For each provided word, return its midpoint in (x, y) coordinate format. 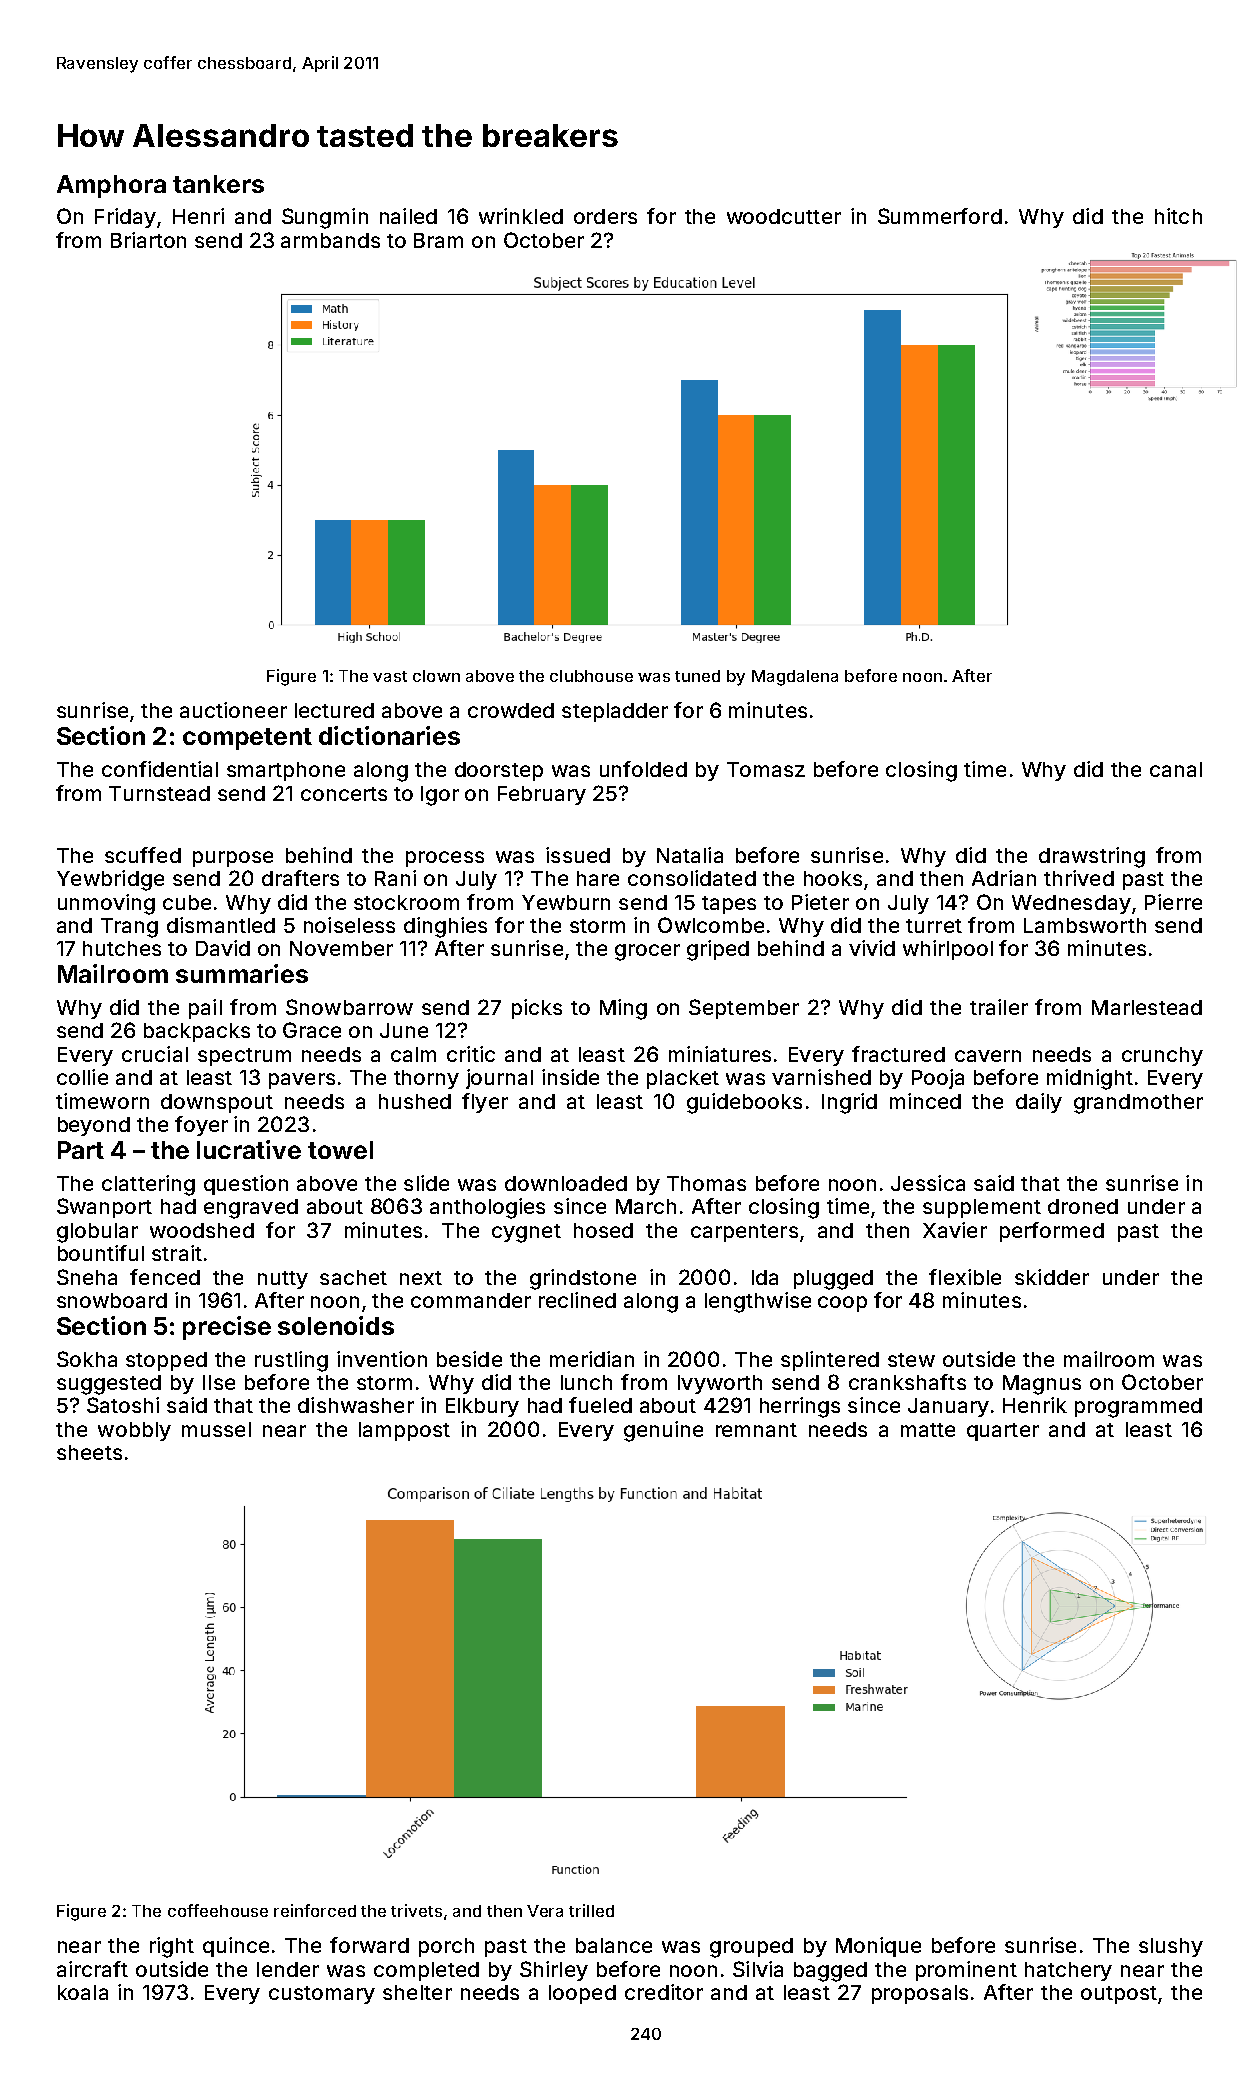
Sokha (87, 1359)
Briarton (148, 240)
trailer (999, 1007)
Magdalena (795, 678)
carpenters (744, 1233)
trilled (591, 1910)
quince (236, 1947)
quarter (1003, 1432)
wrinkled (521, 216)
